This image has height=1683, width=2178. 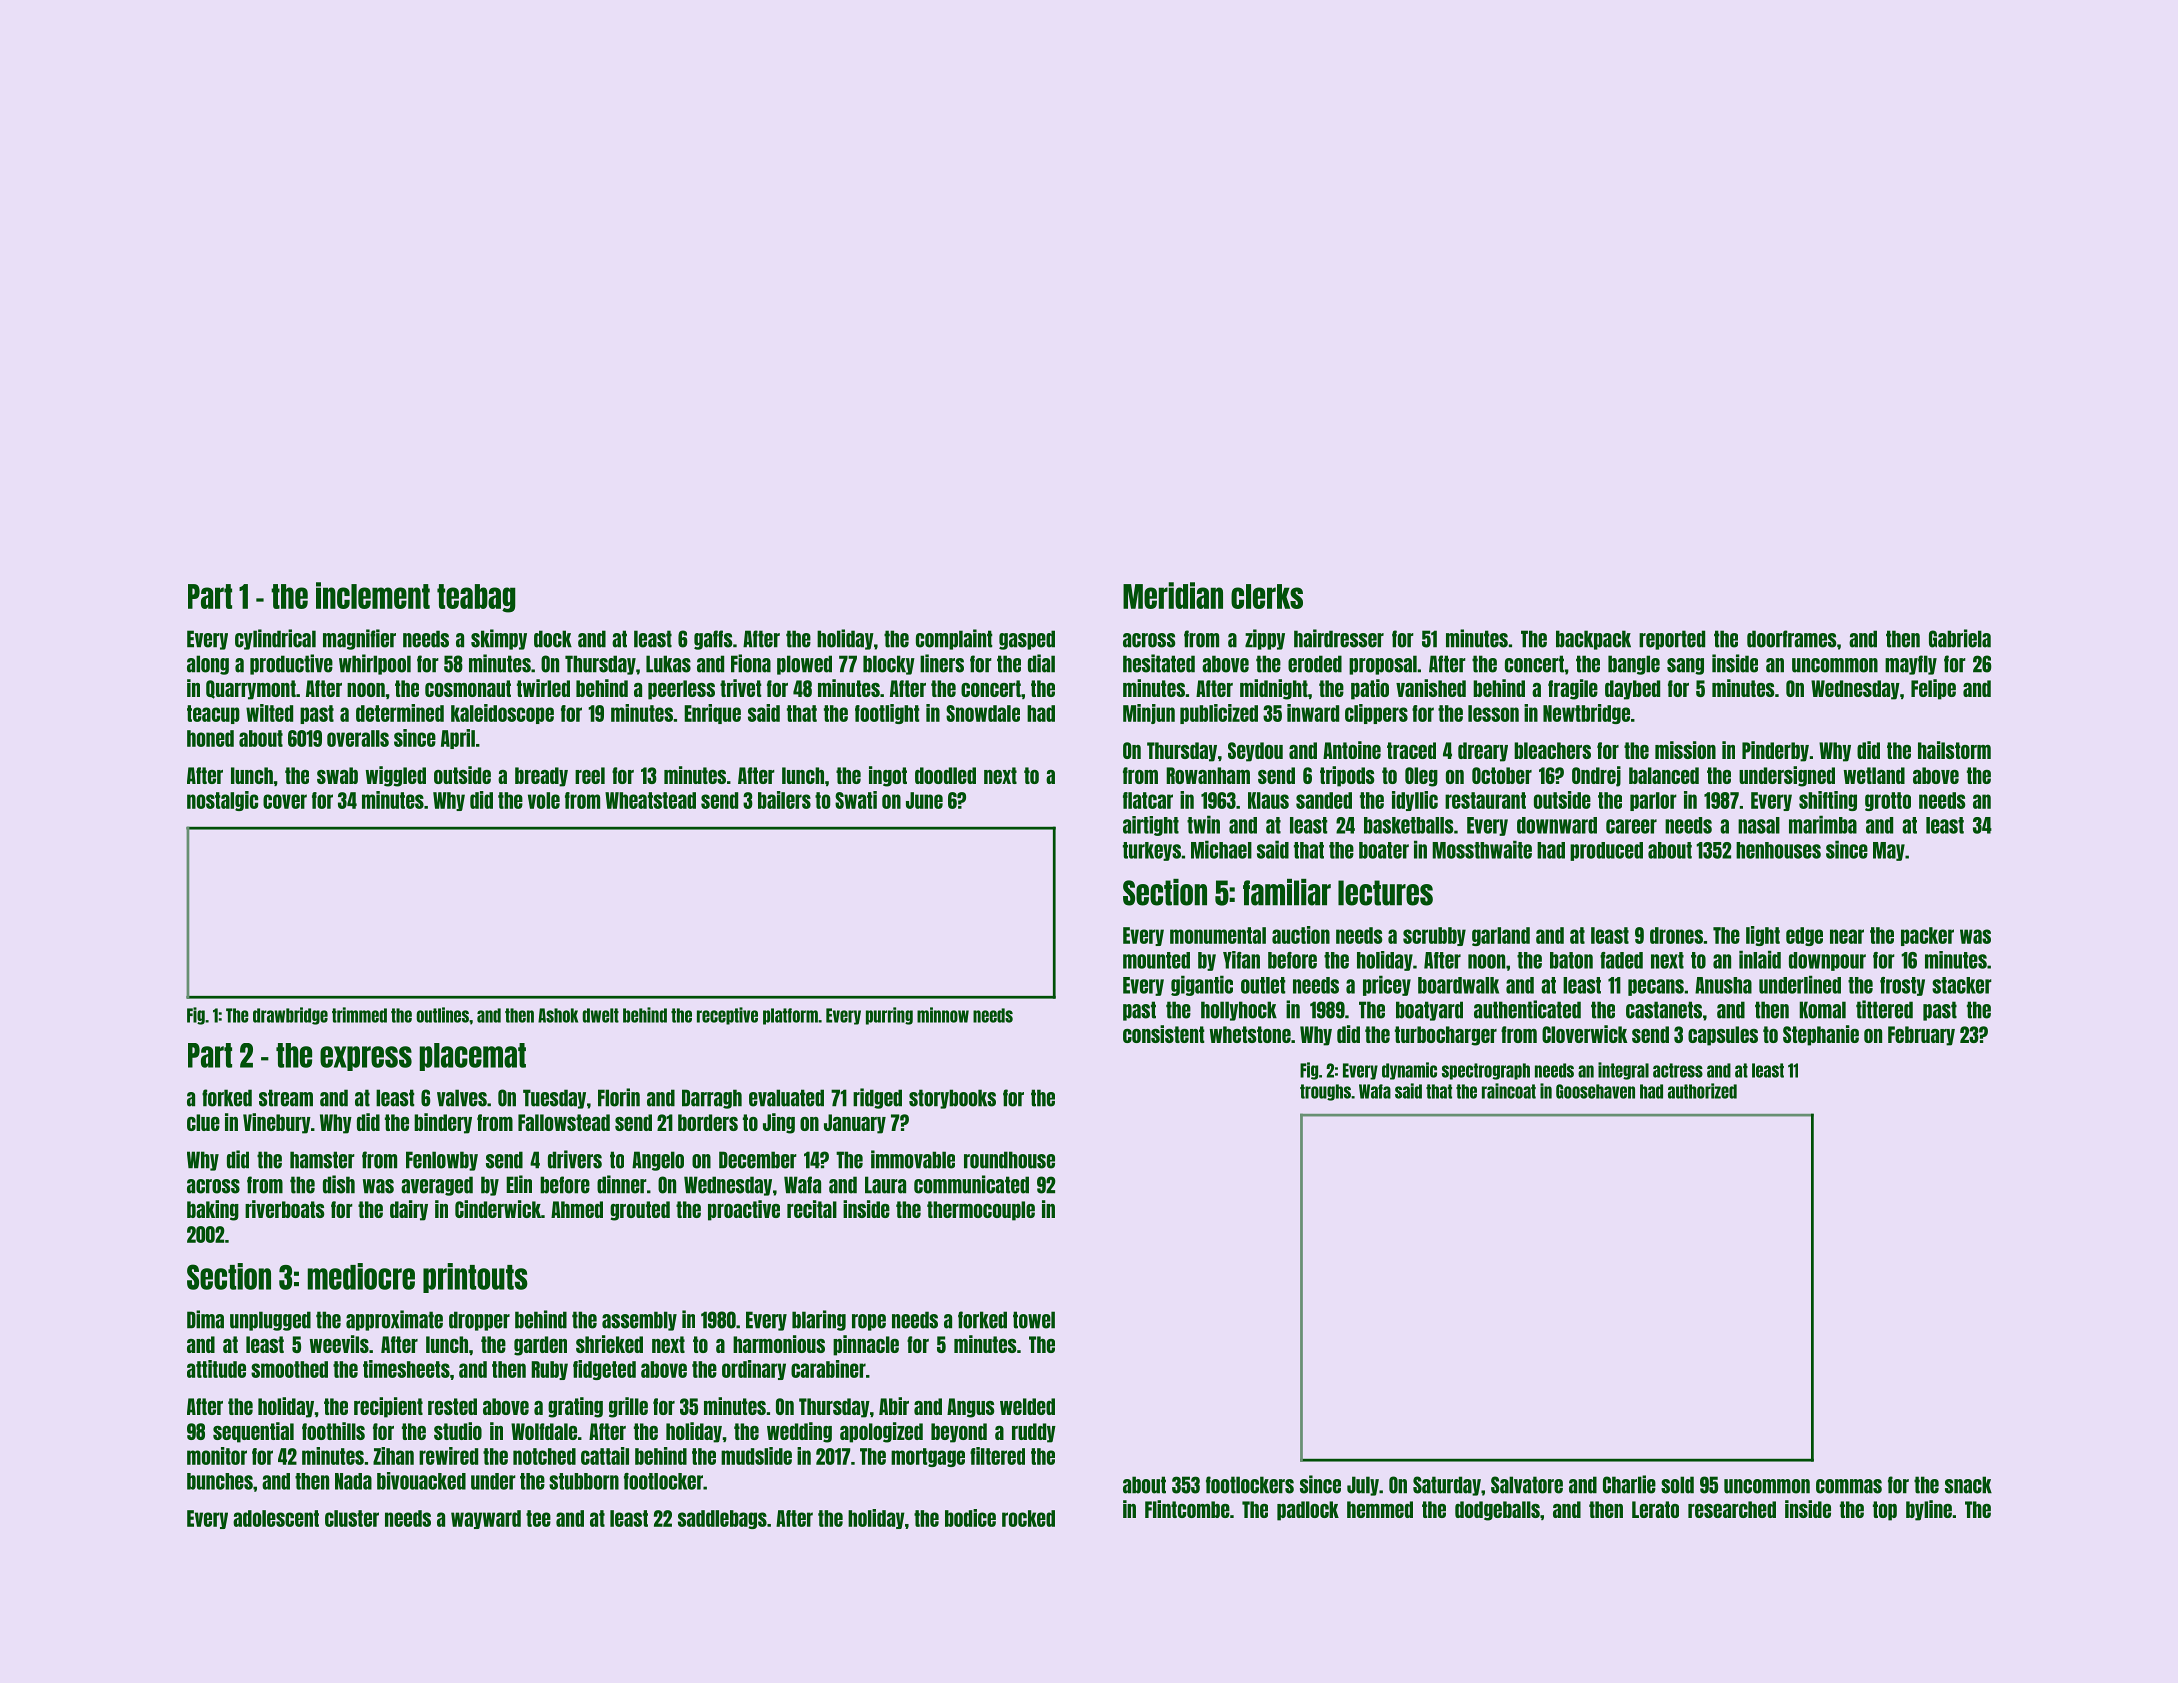 What do you see at coordinates (584, 1481) in the image?
I see `stubborn` at bounding box center [584, 1481].
